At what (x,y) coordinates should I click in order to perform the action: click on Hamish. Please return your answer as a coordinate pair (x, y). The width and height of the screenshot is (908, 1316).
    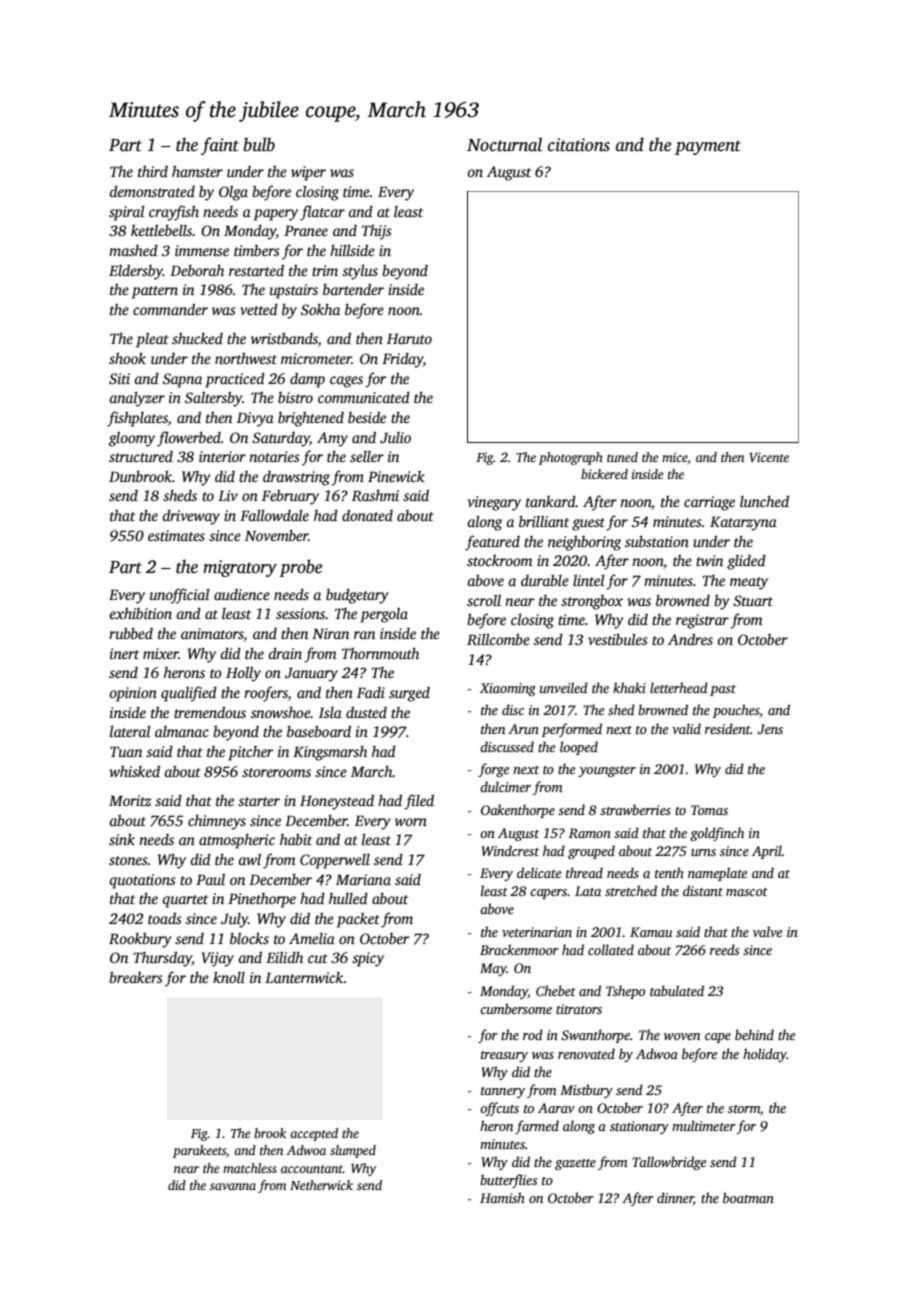
    Looking at the image, I should click on (502, 1197).
